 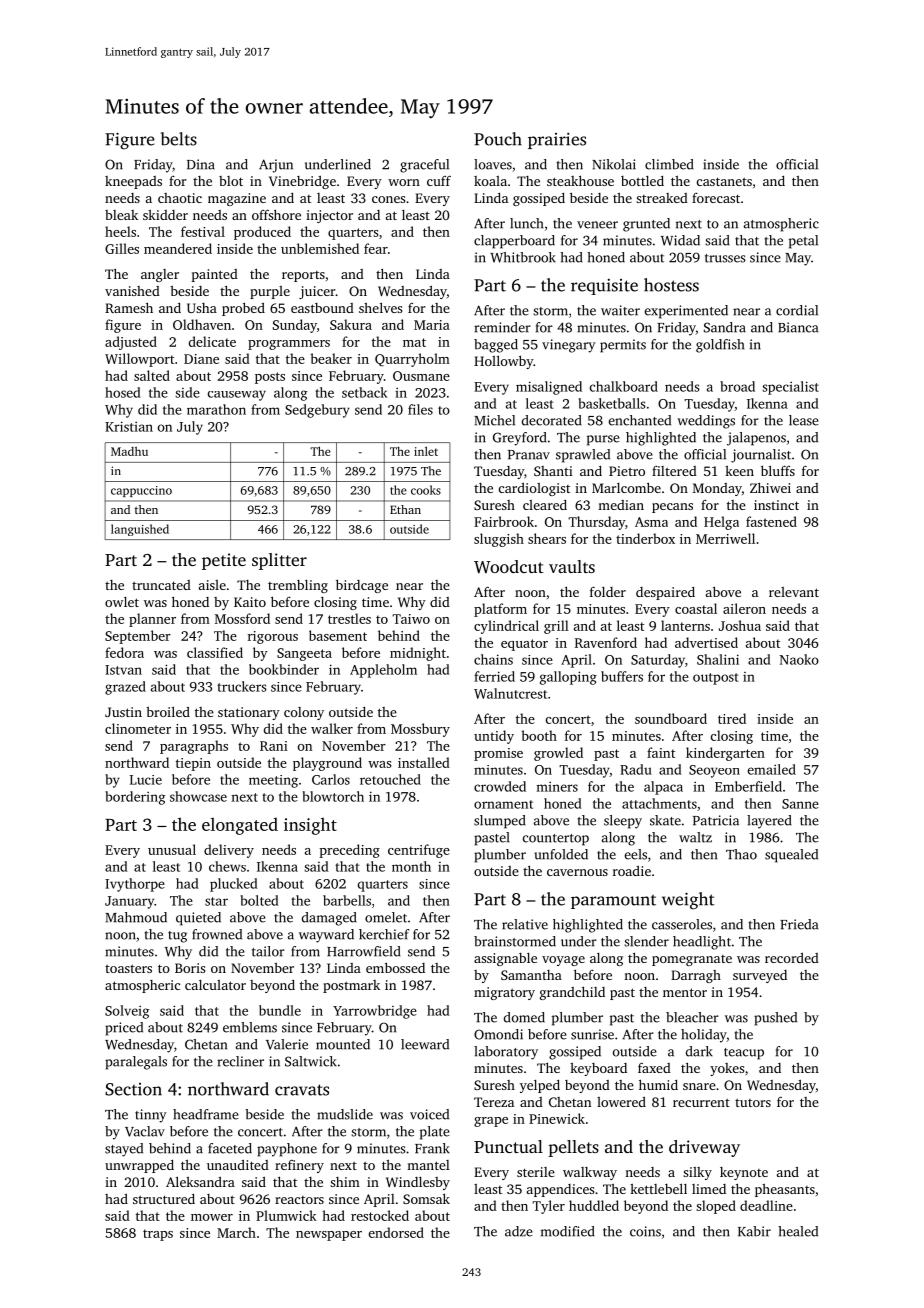 What do you see at coordinates (688, 901) in the screenshot?
I see `weight` at bounding box center [688, 901].
